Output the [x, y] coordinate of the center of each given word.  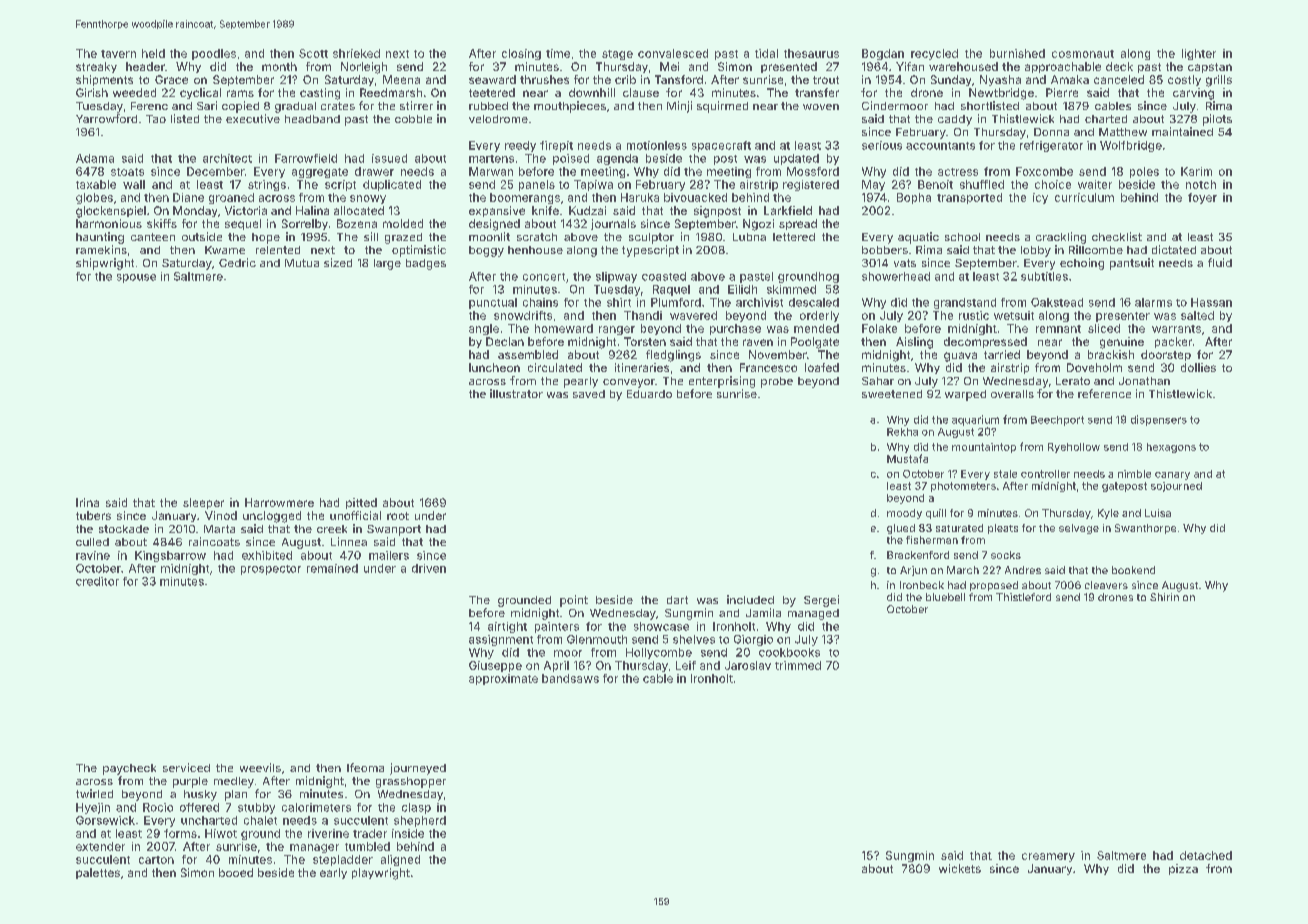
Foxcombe [1044, 171]
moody [904, 514]
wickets [960, 868]
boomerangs [525, 198]
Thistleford [1023, 597]
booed [236, 872]
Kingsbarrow [170, 556]
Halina [312, 210]
